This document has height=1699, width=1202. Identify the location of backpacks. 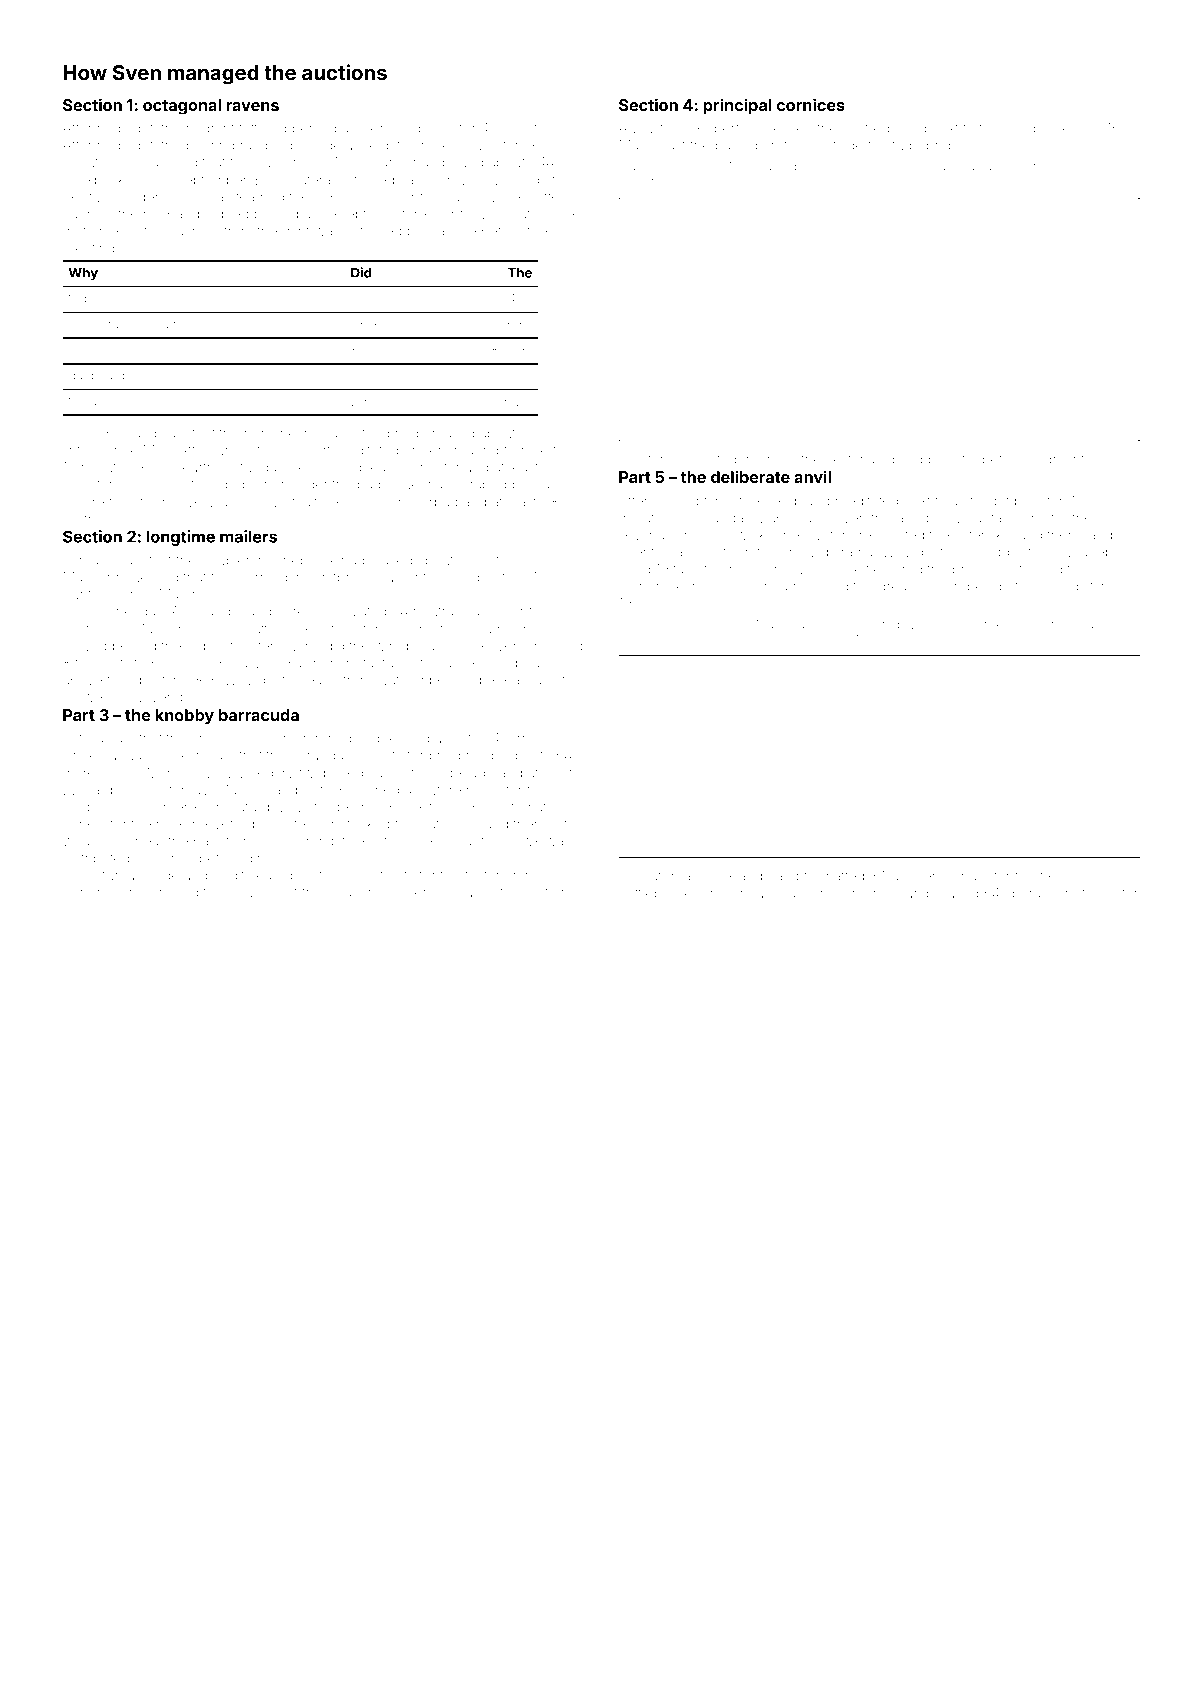
(97, 181).
